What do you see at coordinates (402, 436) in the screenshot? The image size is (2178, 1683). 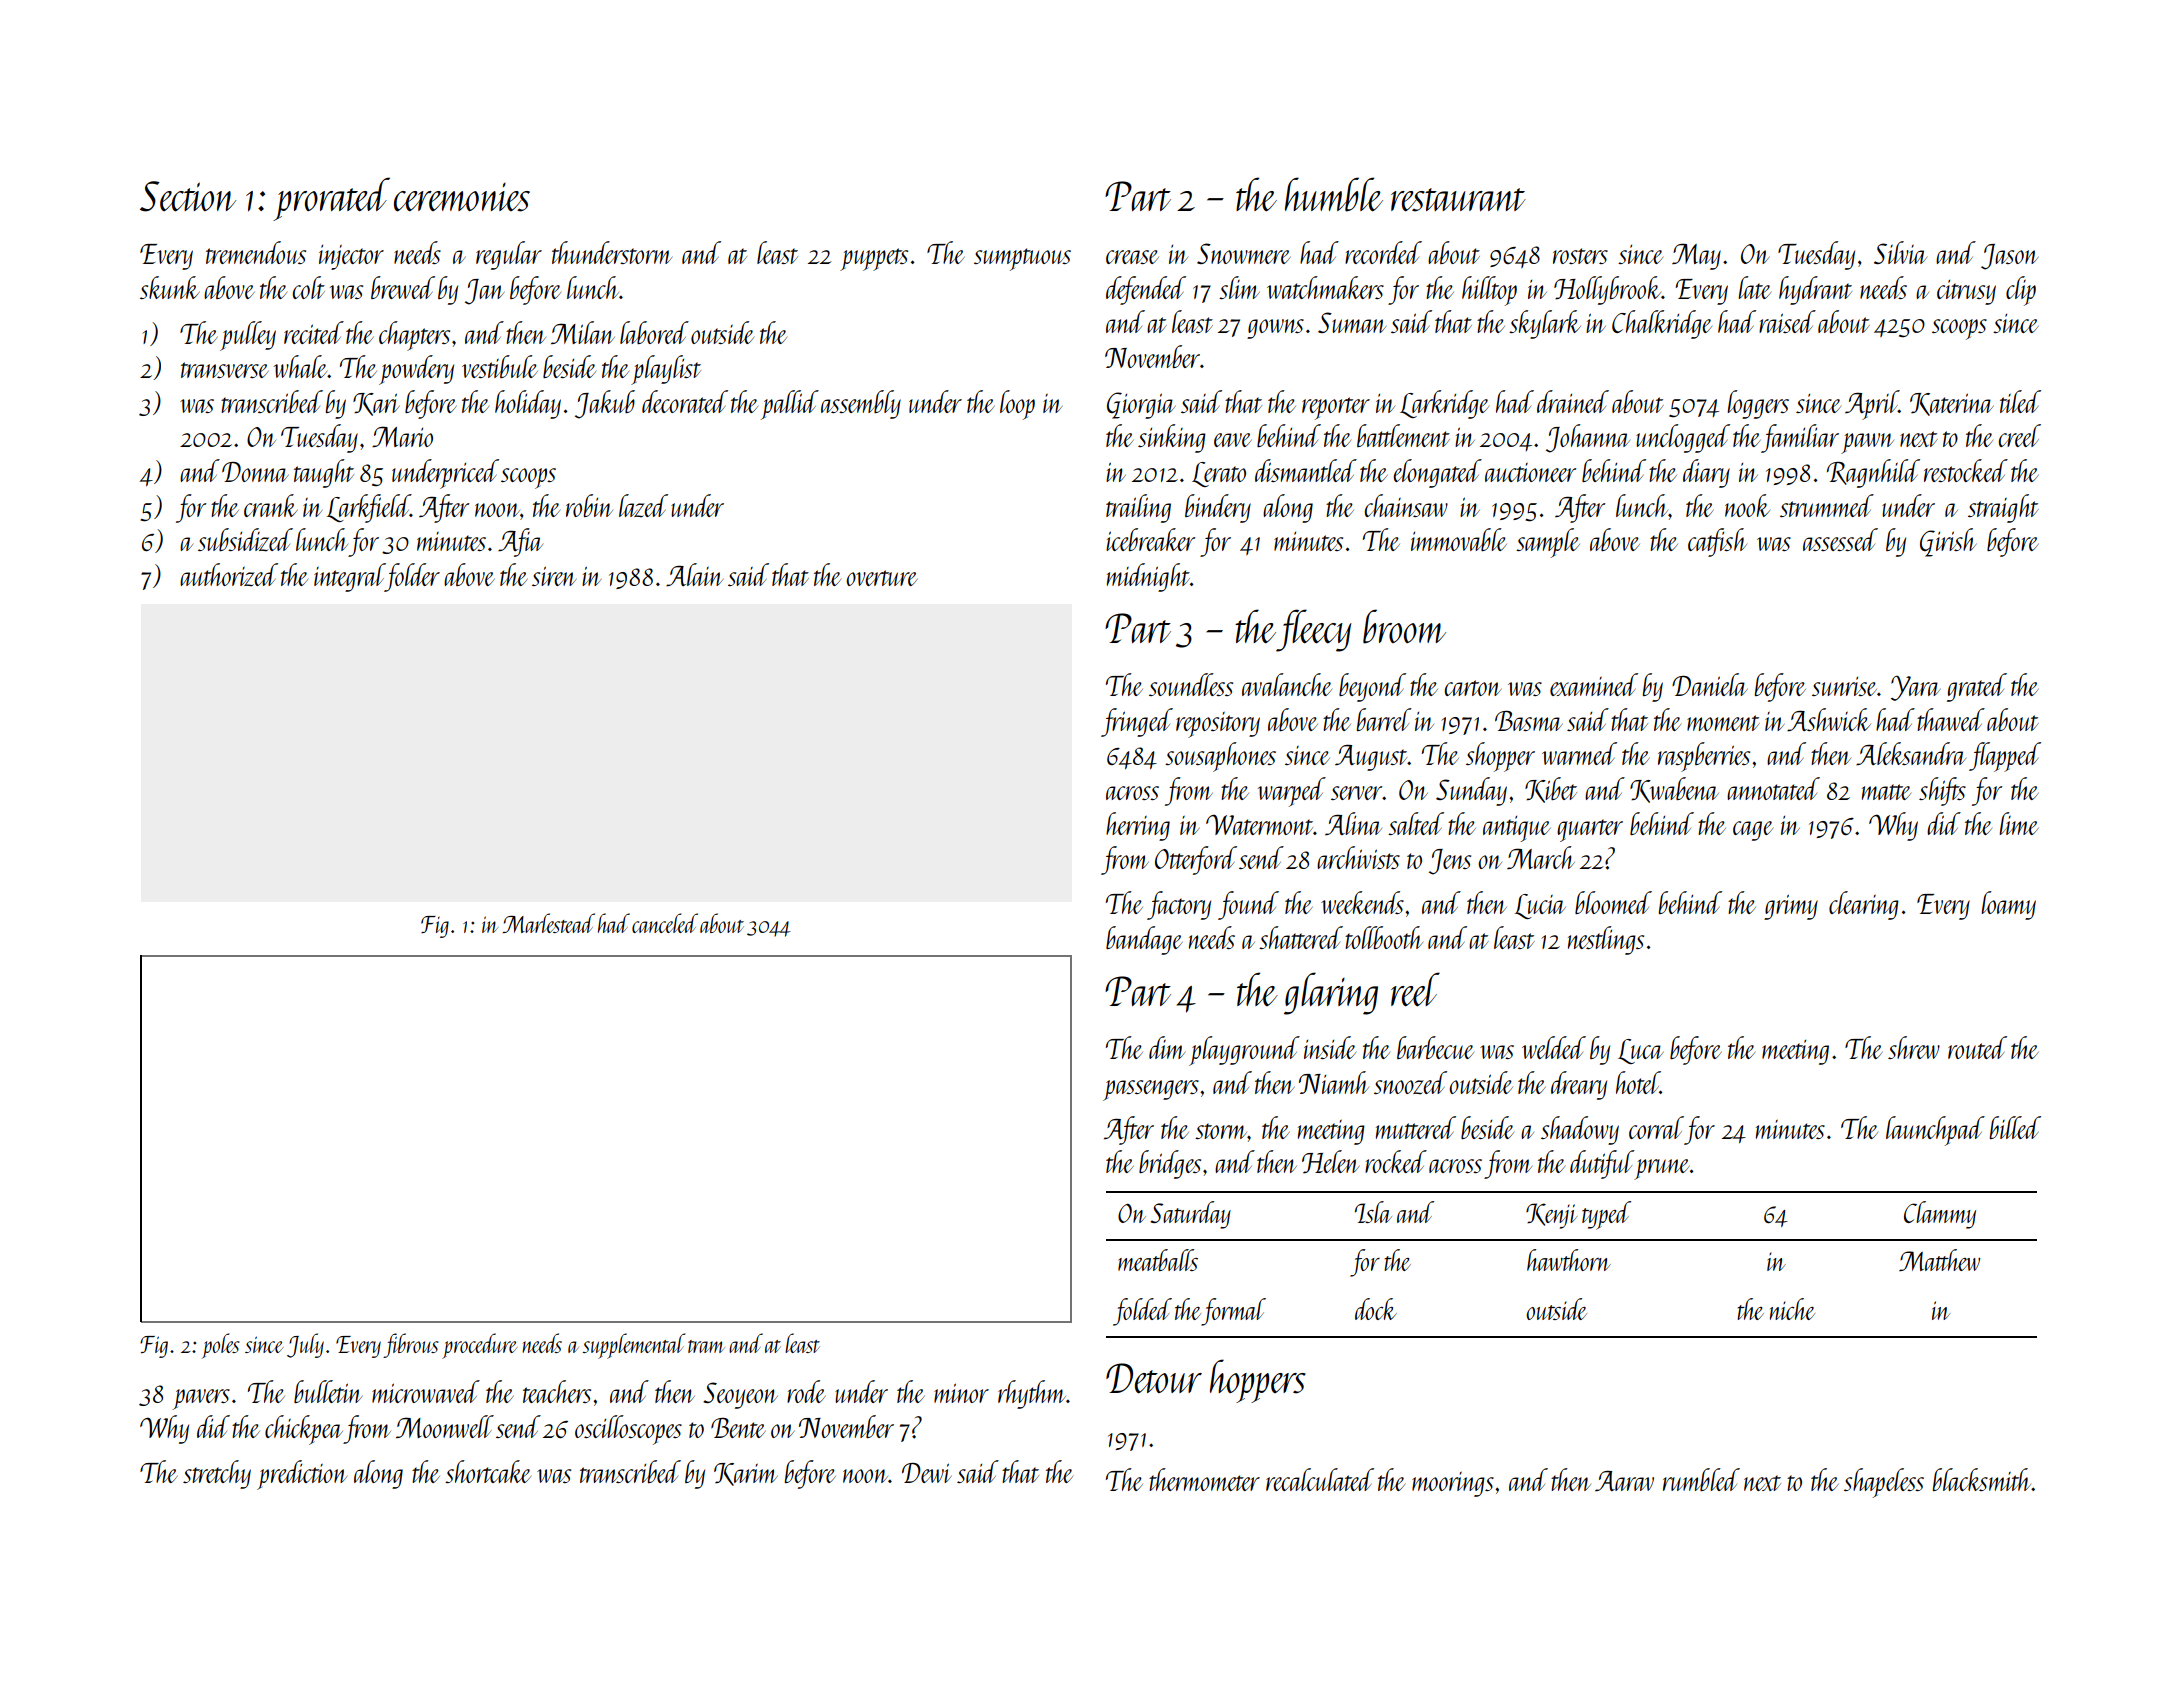 I see `Mario` at bounding box center [402, 436].
